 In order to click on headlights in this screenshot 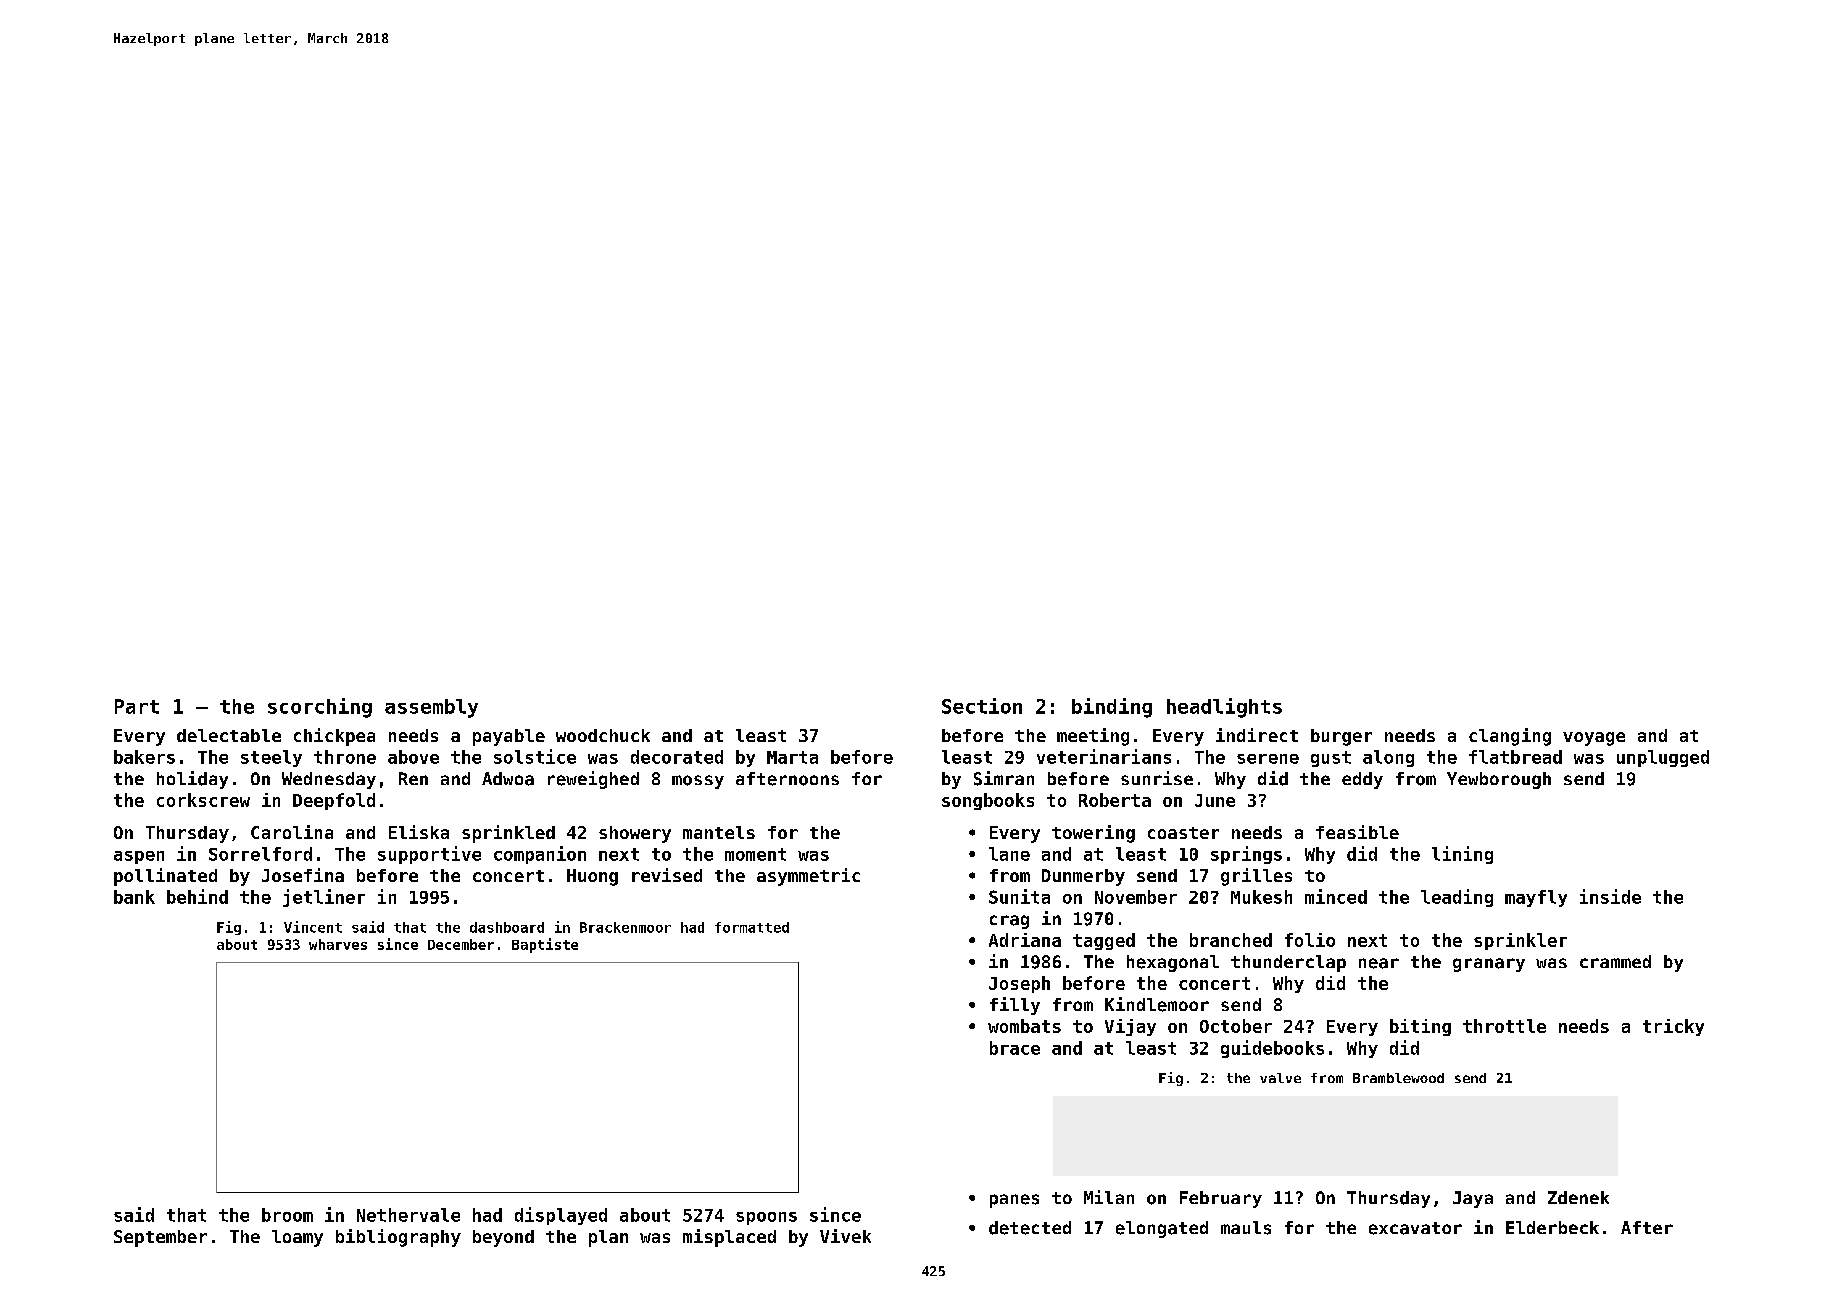, I will do `click(1224, 708)`.
